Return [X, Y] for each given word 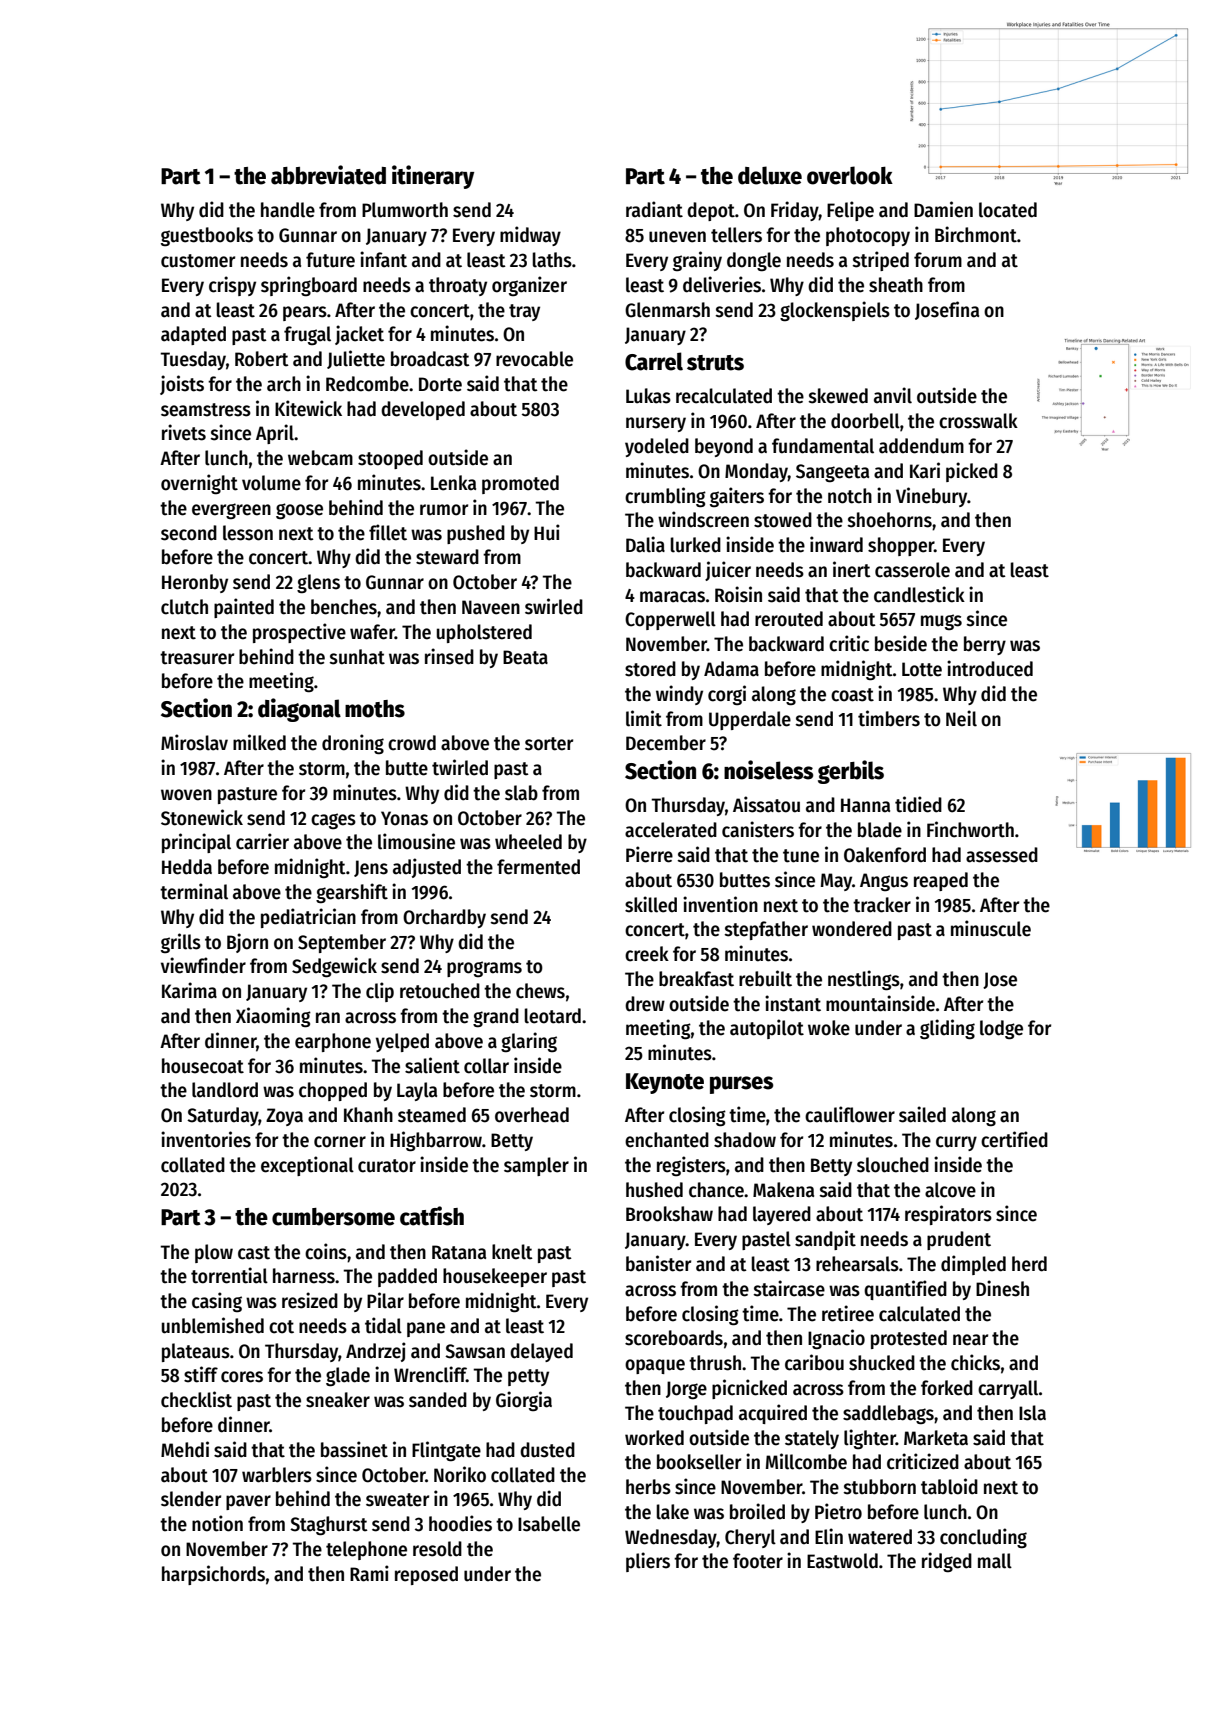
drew [645, 1004]
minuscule [991, 928]
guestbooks [207, 236]
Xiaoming [273, 1017]
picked [972, 472]
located [1008, 210]
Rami [369, 1573]
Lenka [453, 483]
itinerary [433, 177]
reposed [426, 1575]
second [189, 533]
